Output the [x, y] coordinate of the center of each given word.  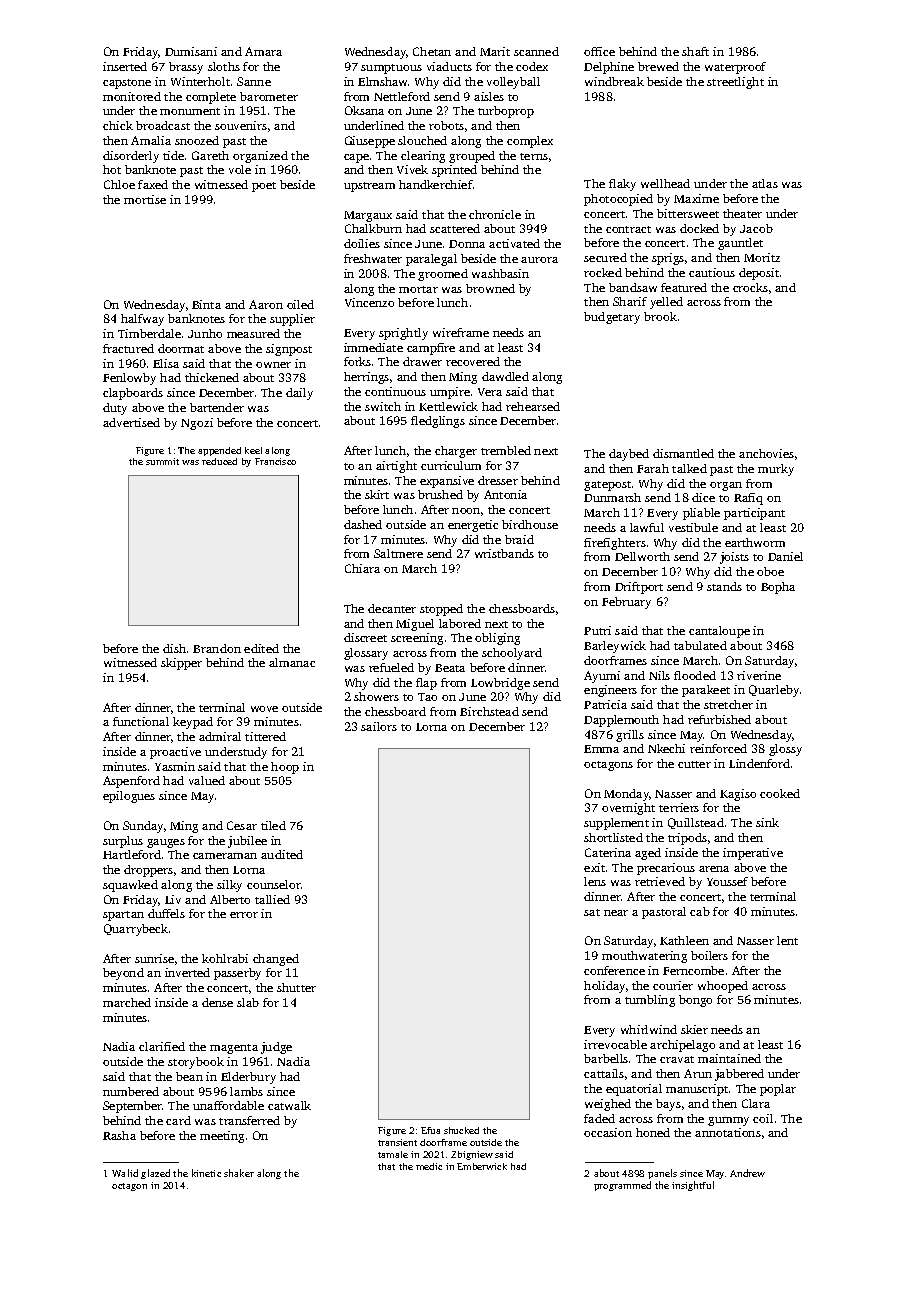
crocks [750, 287]
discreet [365, 637]
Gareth [210, 155]
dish [174, 648]
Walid [125, 1173]
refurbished [719, 719]
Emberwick [482, 1166]
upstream [369, 187]
